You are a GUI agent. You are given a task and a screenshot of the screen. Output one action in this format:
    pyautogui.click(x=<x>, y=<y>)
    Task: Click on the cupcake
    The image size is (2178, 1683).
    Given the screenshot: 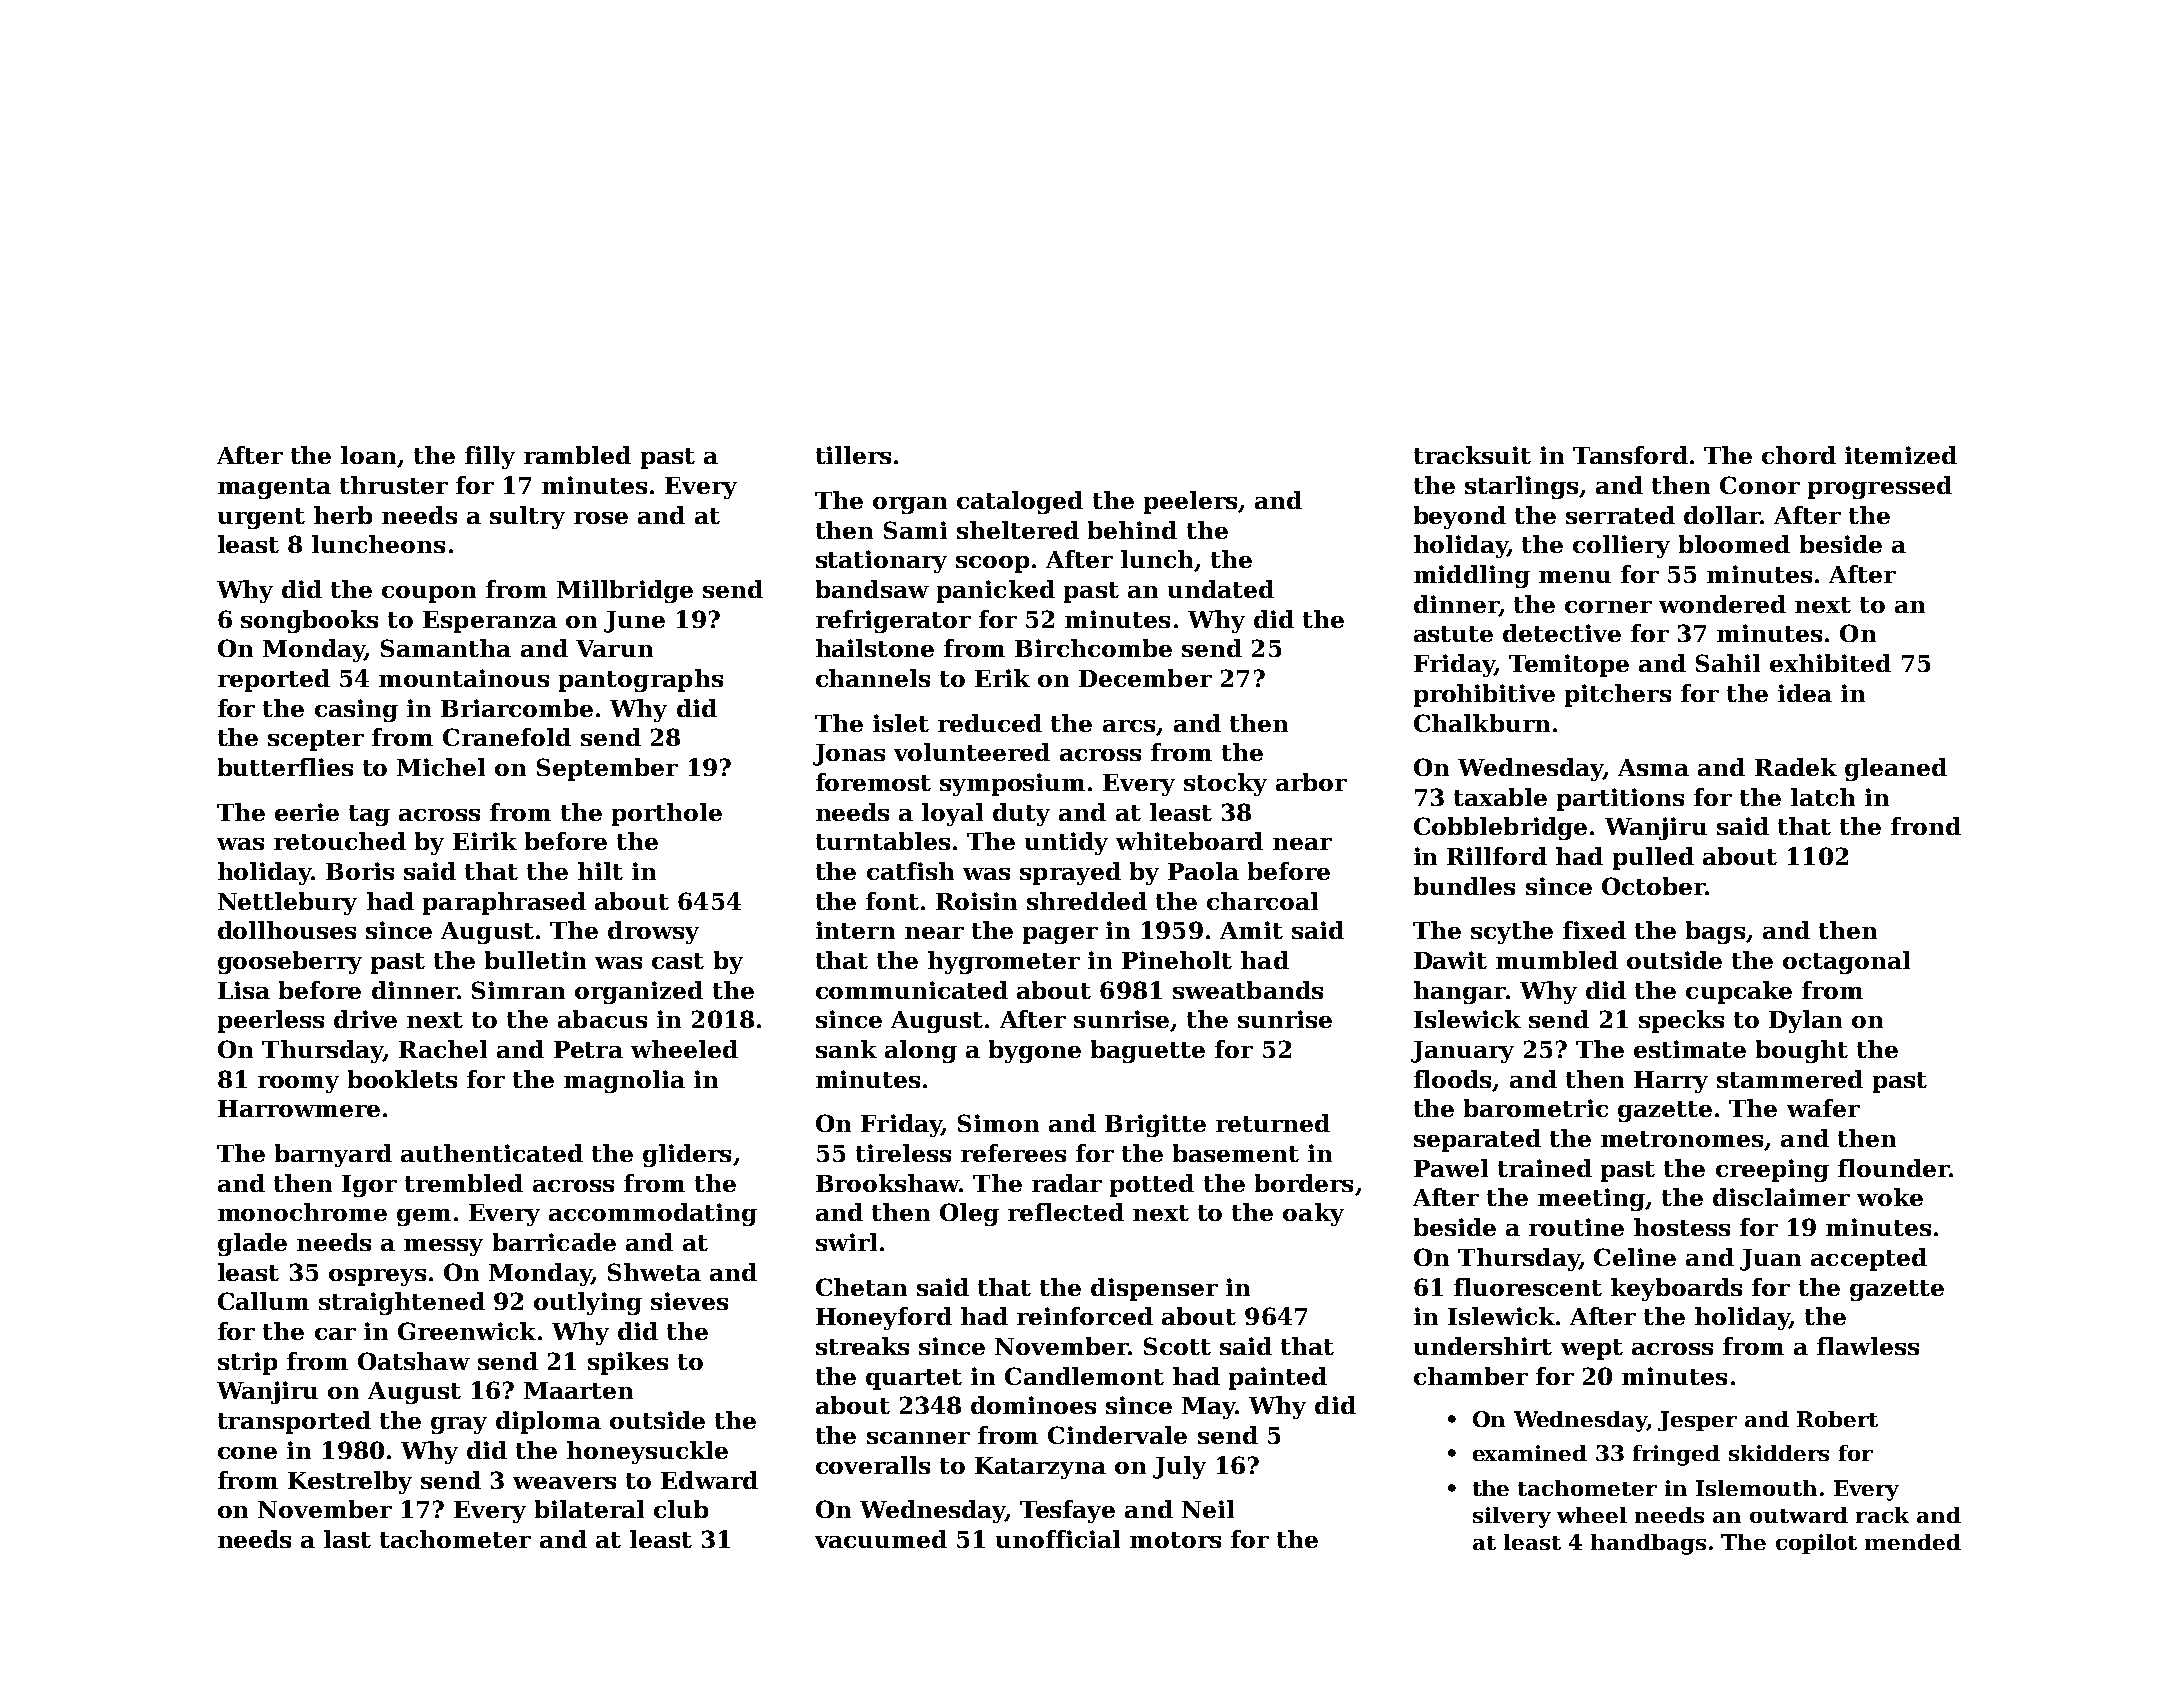 What is the action you would take?
    pyautogui.click(x=1739, y=992)
